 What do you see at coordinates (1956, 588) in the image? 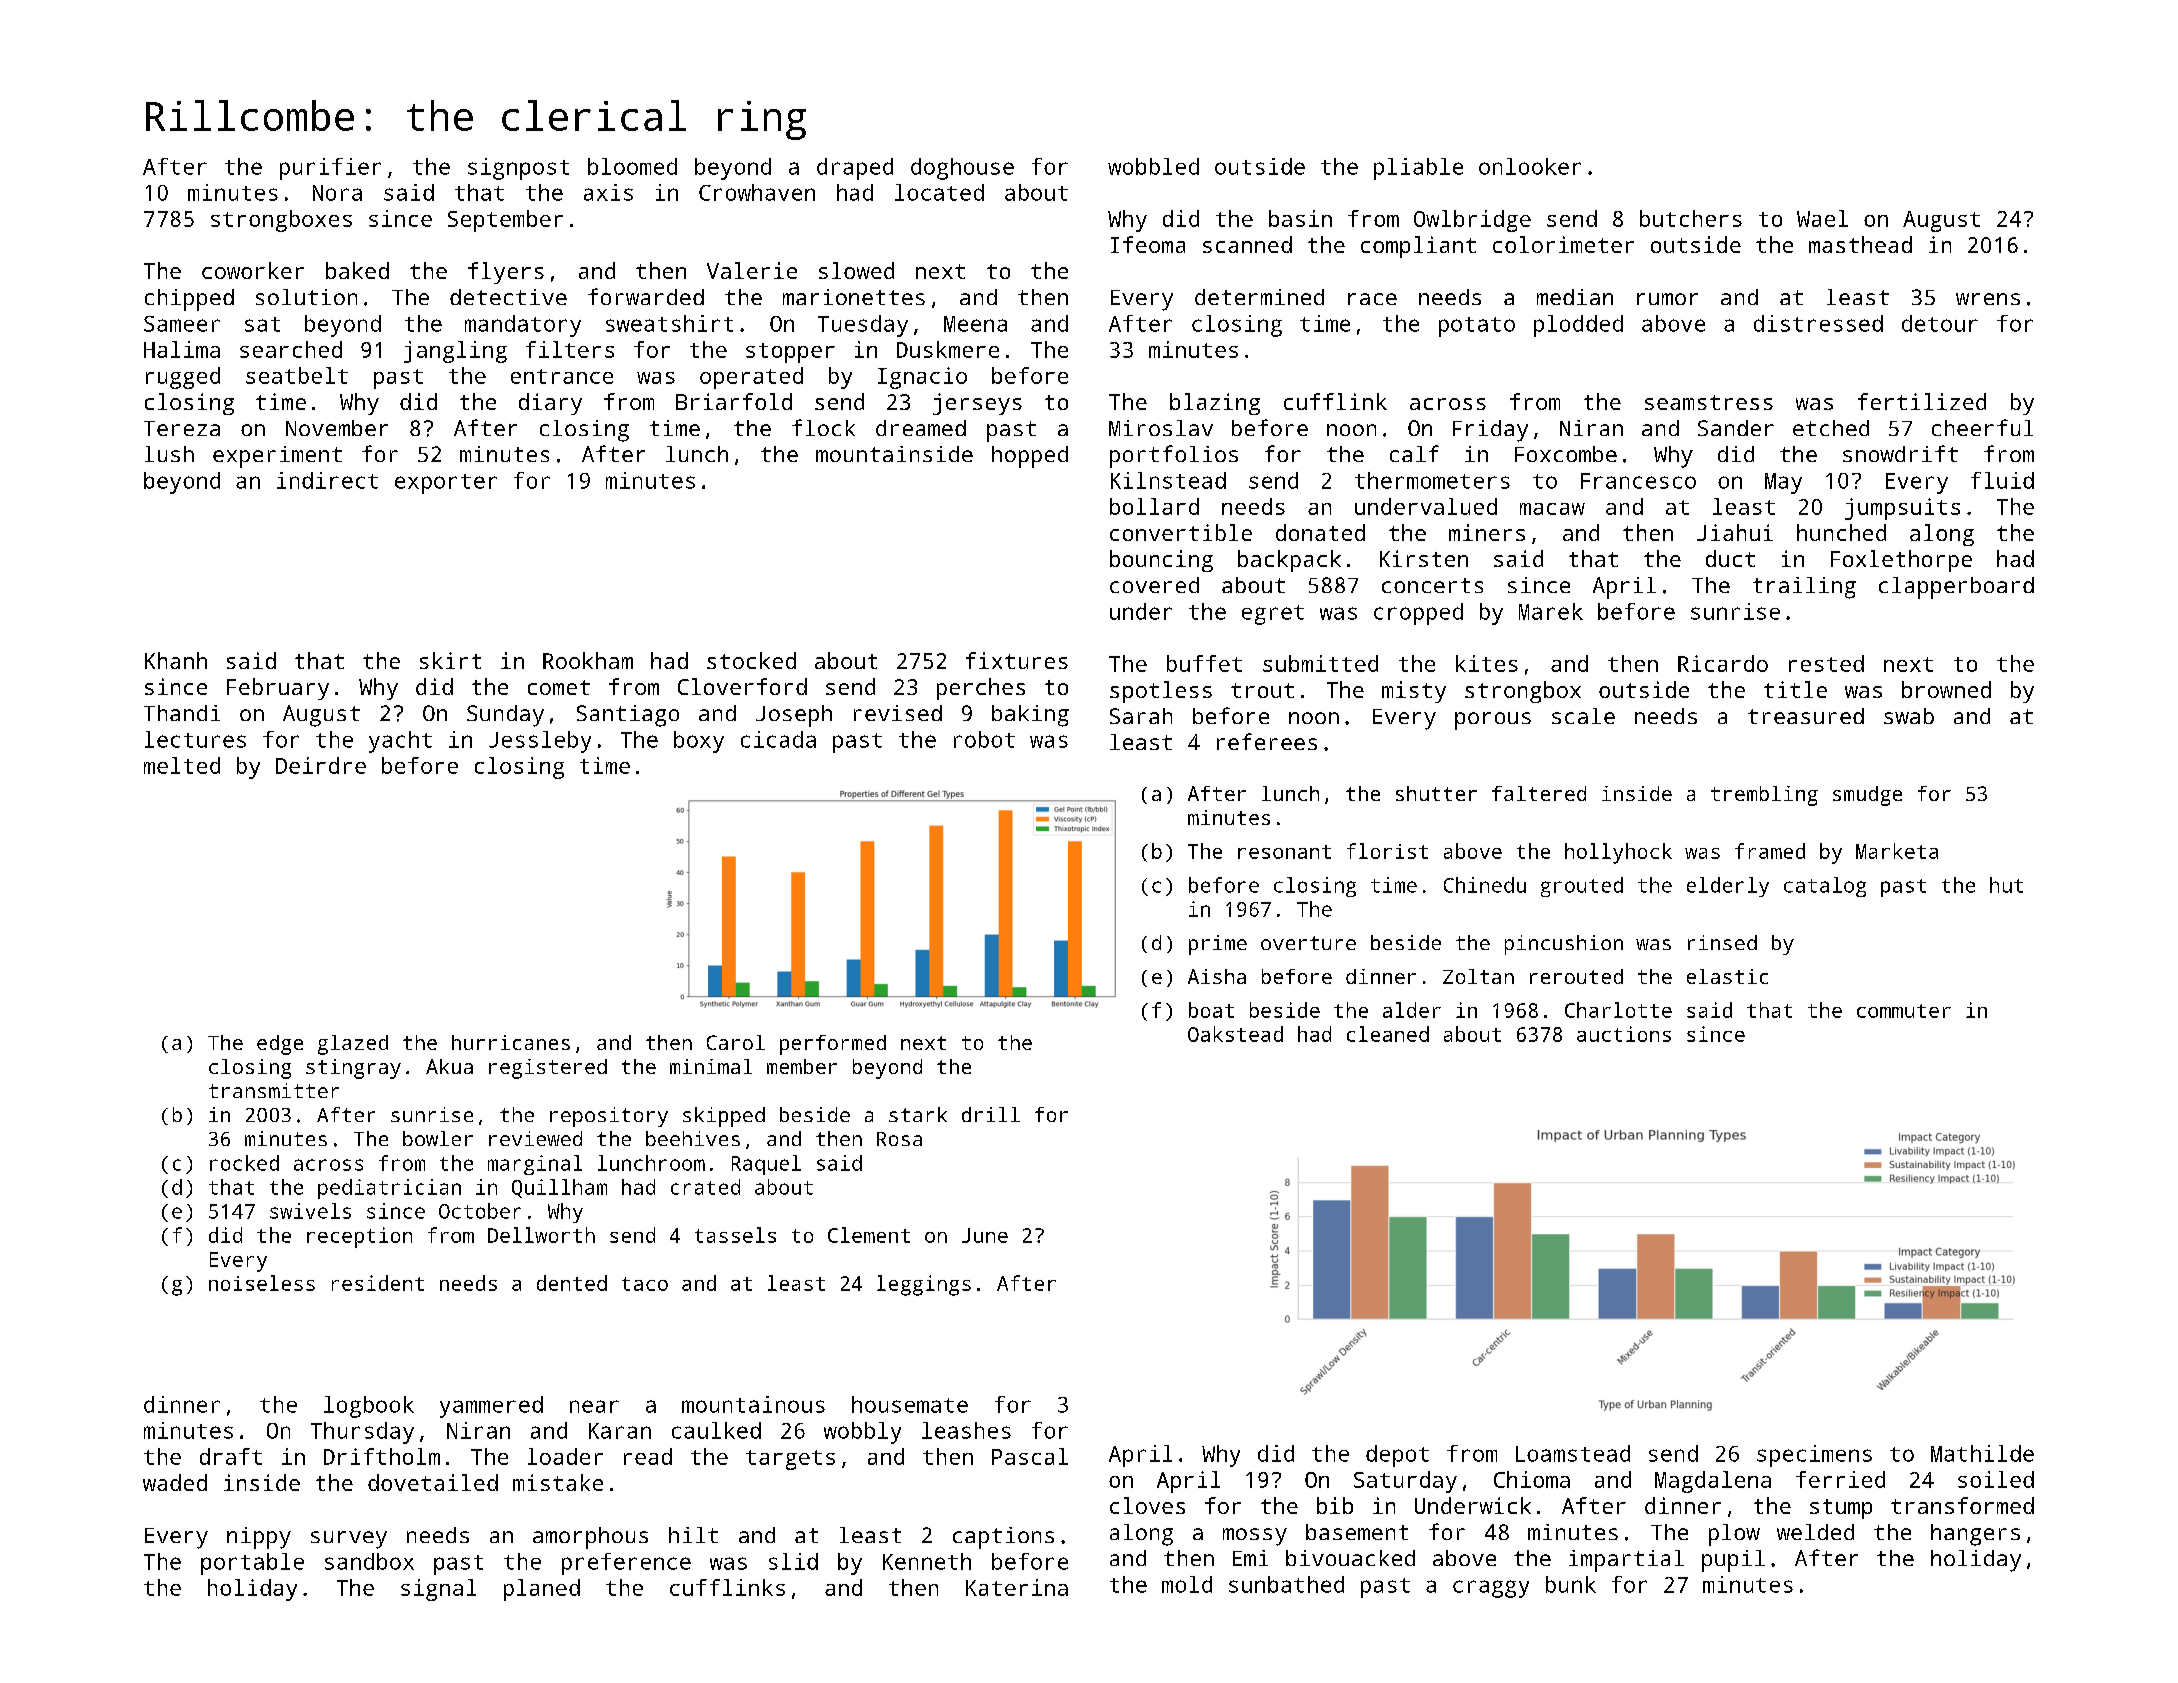
I see `clapperboard` at bounding box center [1956, 588].
